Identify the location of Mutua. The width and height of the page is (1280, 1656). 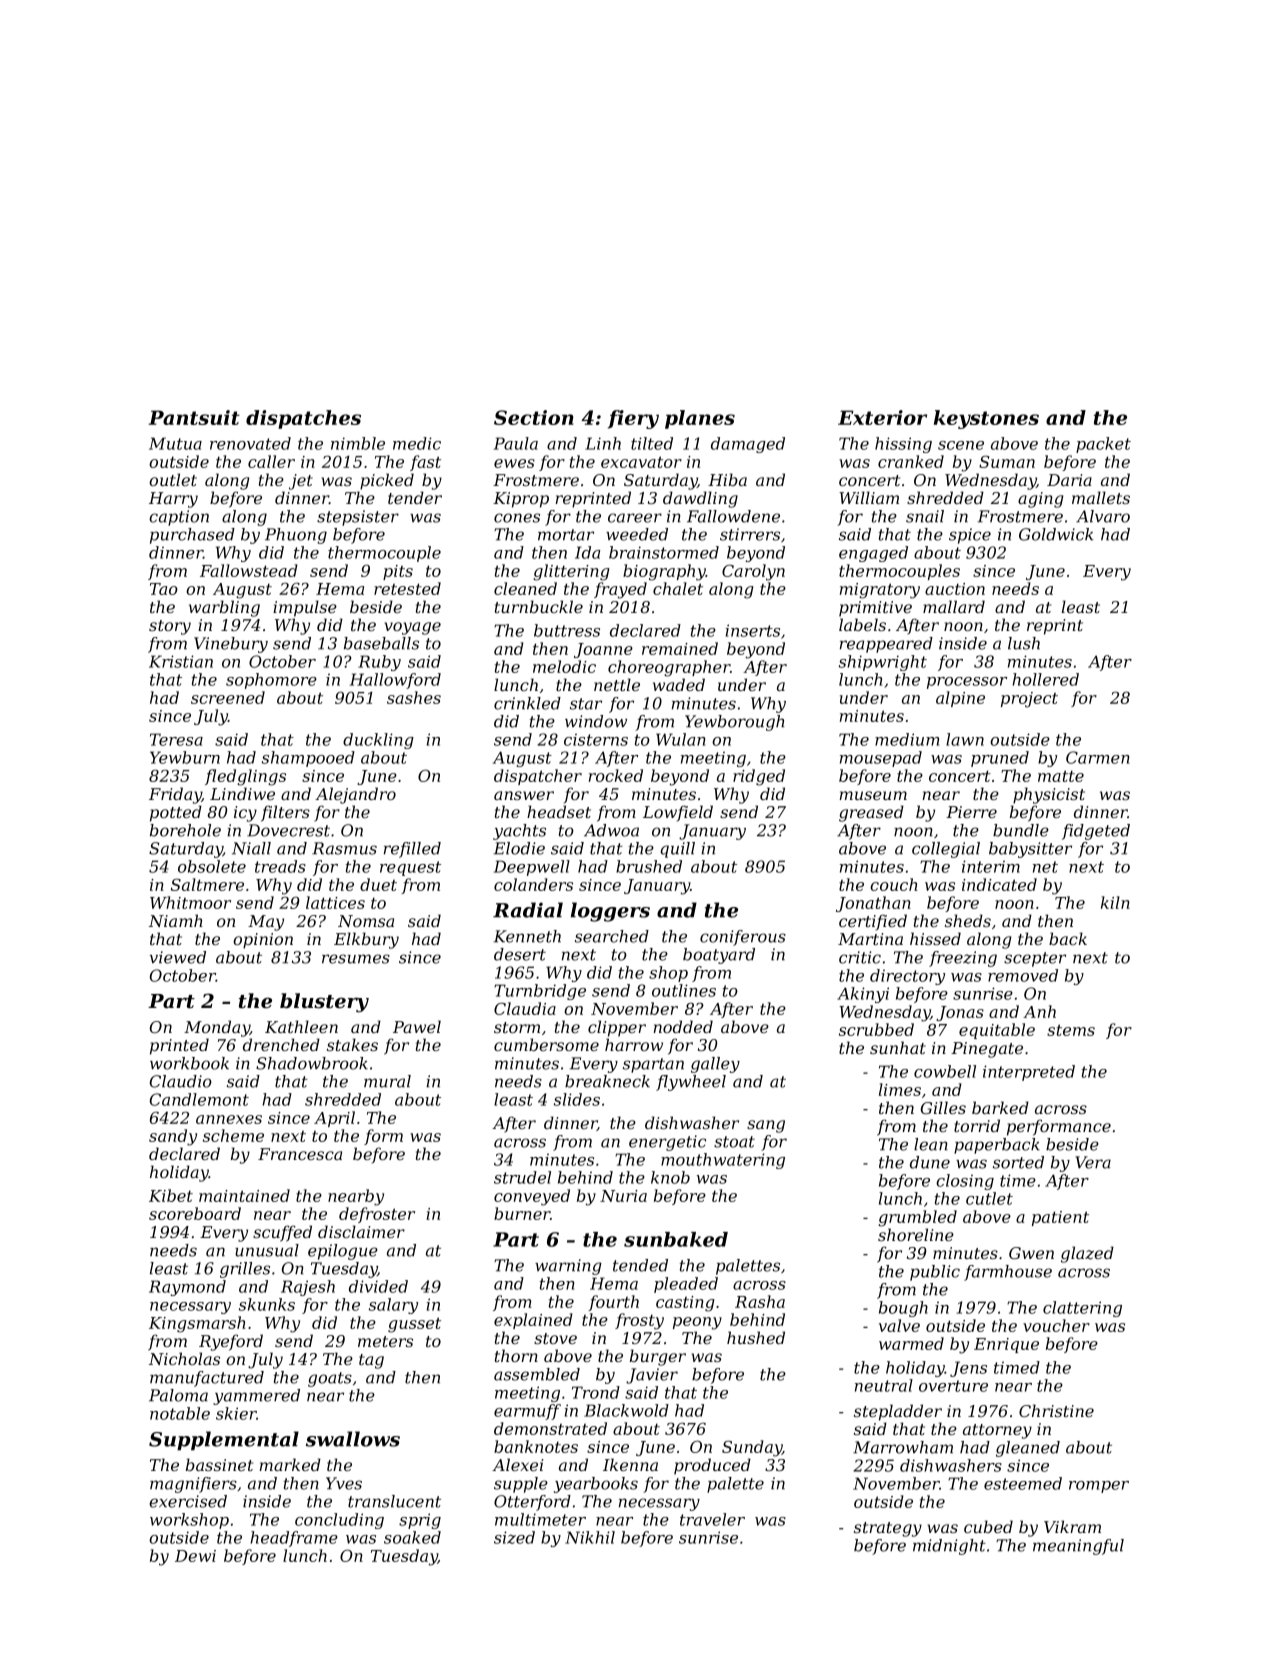
(175, 443).
